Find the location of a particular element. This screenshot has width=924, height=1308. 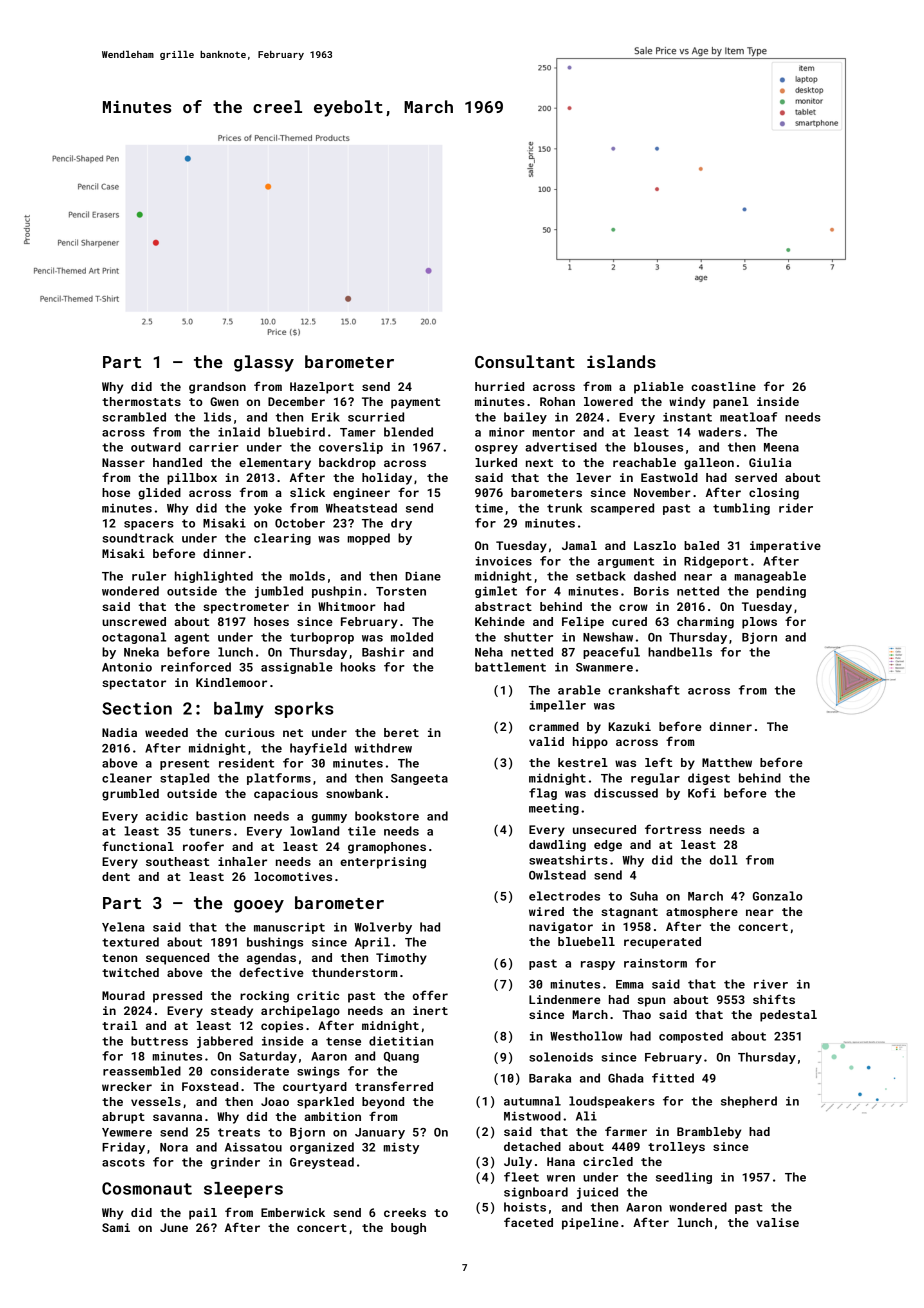

instant is located at coordinates (687, 417).
